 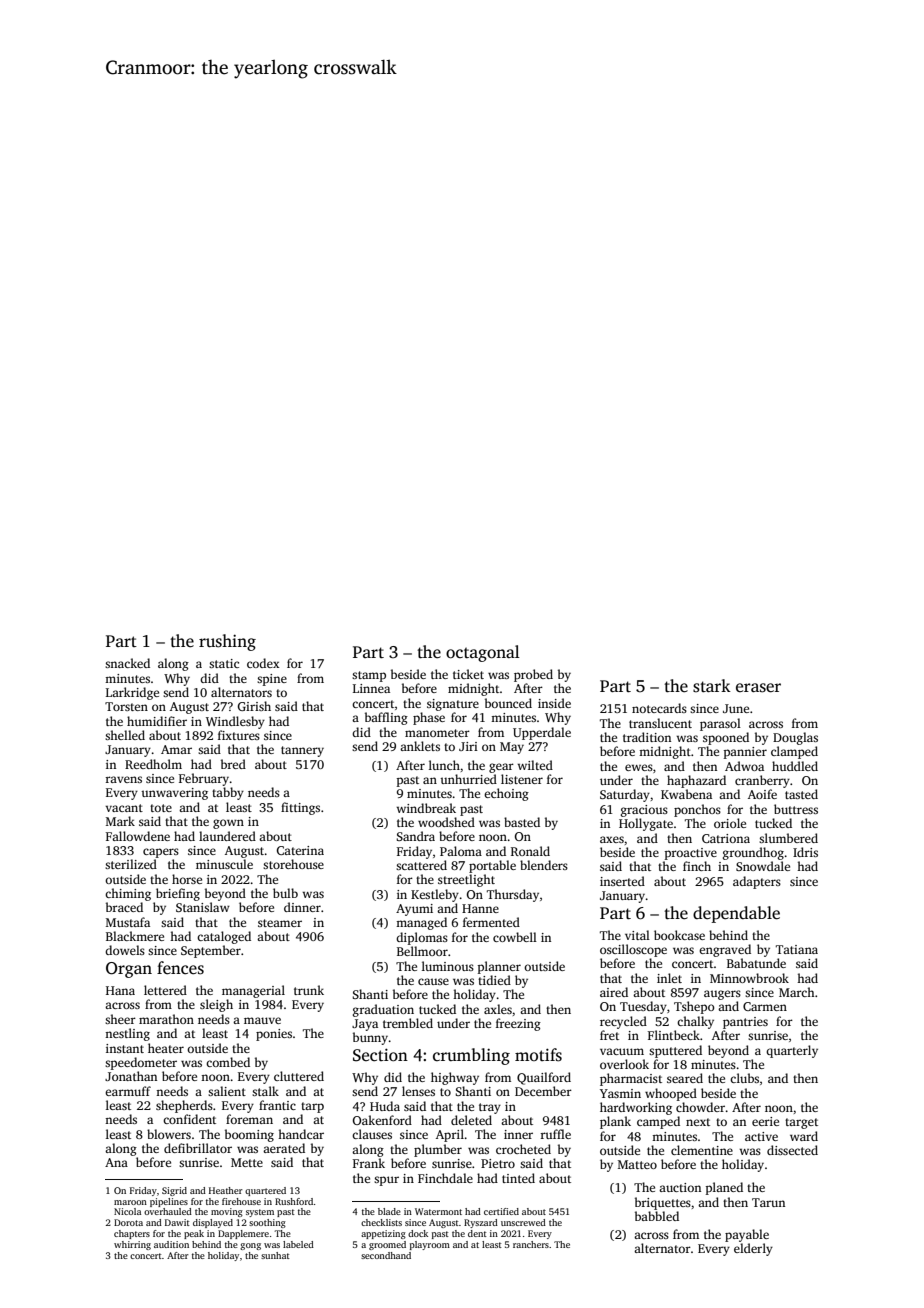 I want to click on basted, so click(x=522, y=822).
